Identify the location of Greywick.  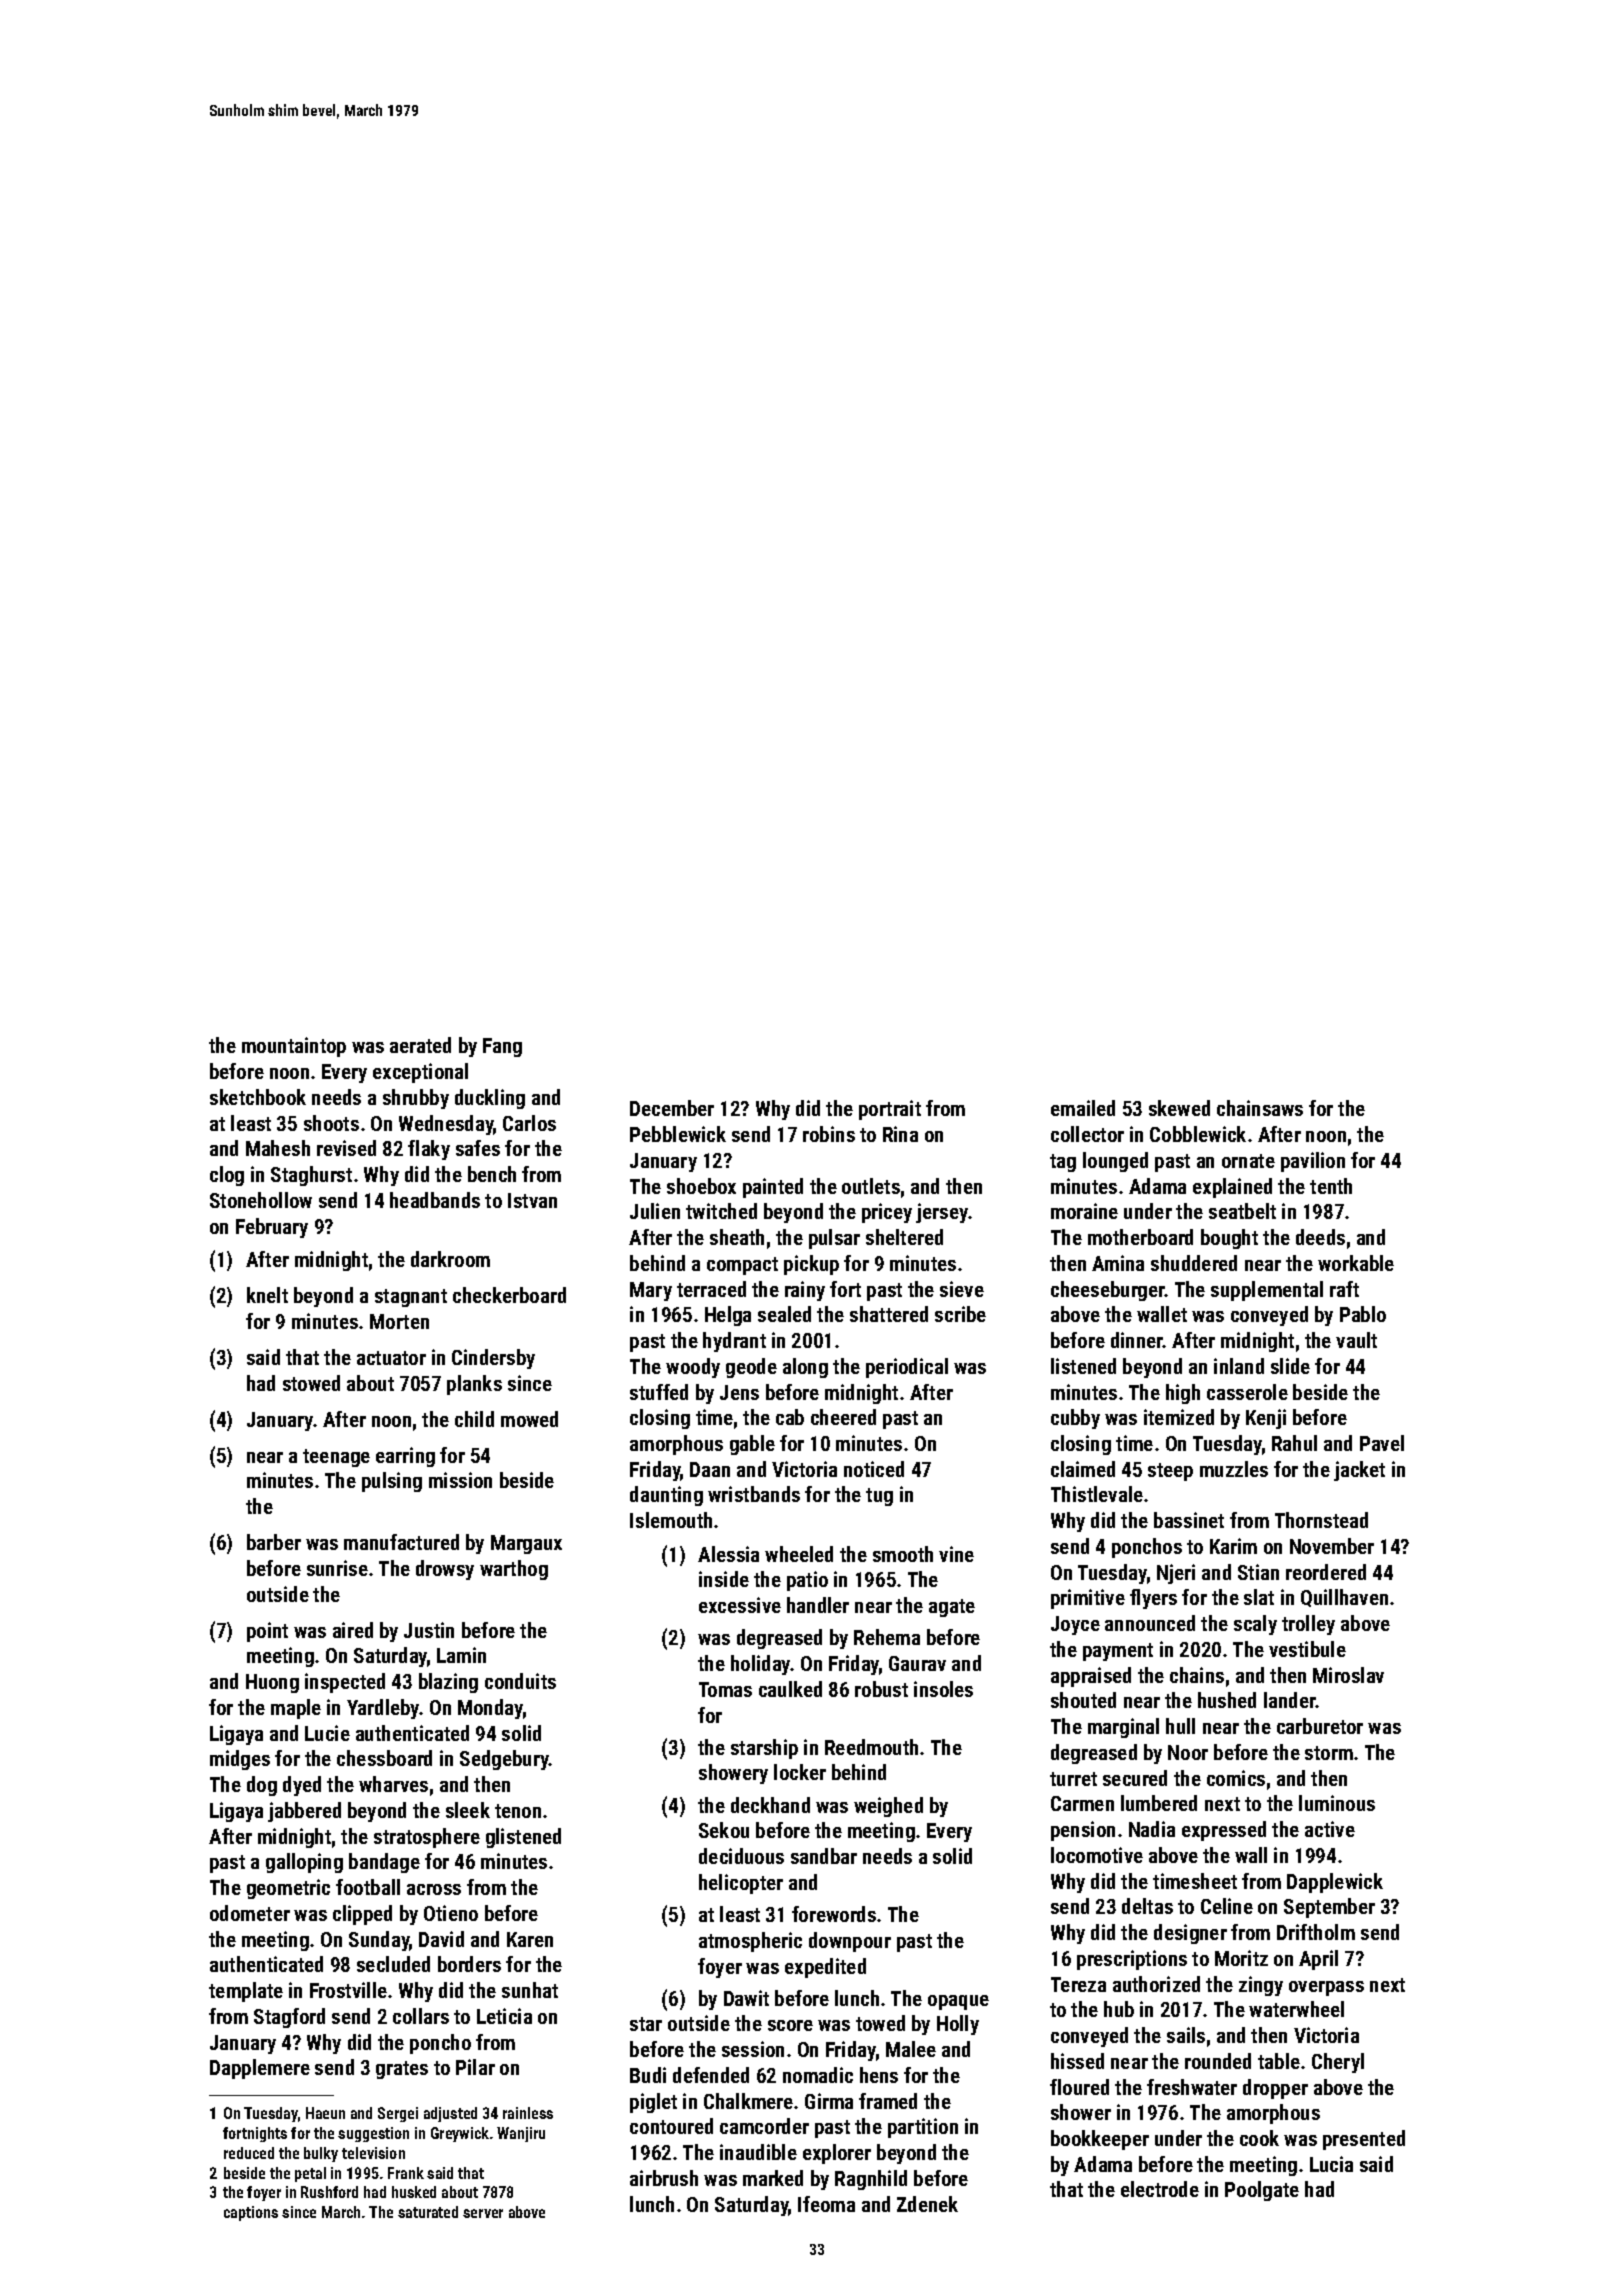
(460, 2134).
